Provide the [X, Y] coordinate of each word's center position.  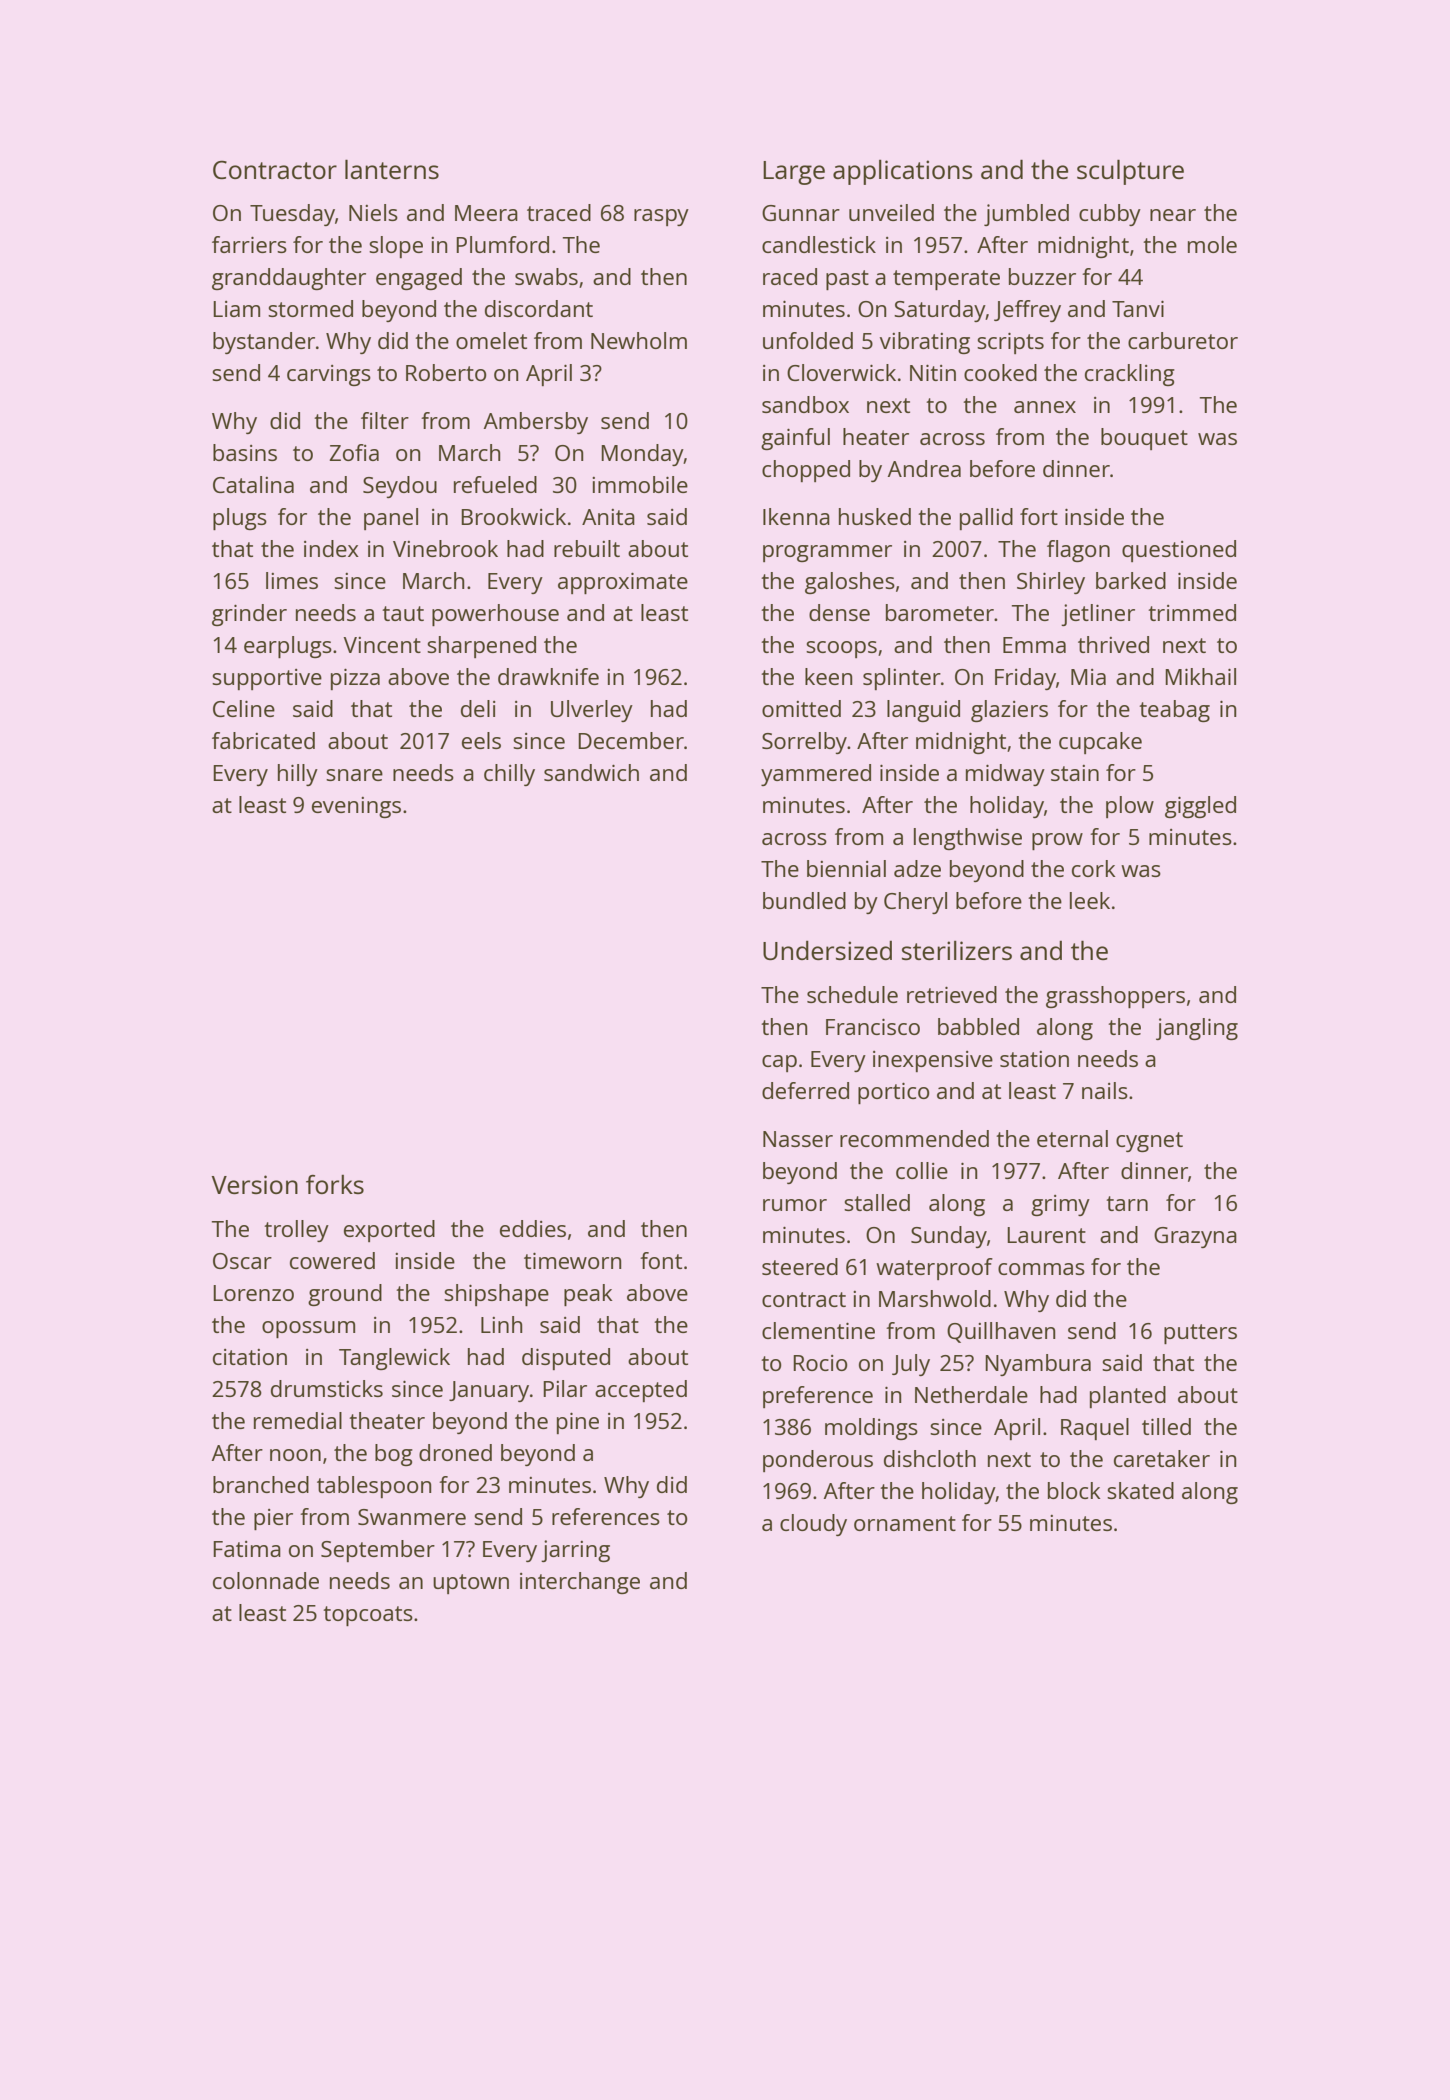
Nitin [933, 372]
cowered [332, 1260]
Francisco [873, 1026]
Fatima [247, 1549]
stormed [310, 308]
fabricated [263, 740]
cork [1094, 868]
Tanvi [1138, 308]
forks [335, 1184]
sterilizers [957, 950]
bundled [804, 900]
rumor [795, 1205]
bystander [264, 343]
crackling [1130, 375]
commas [1041, 1269]
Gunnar [801, 213]
